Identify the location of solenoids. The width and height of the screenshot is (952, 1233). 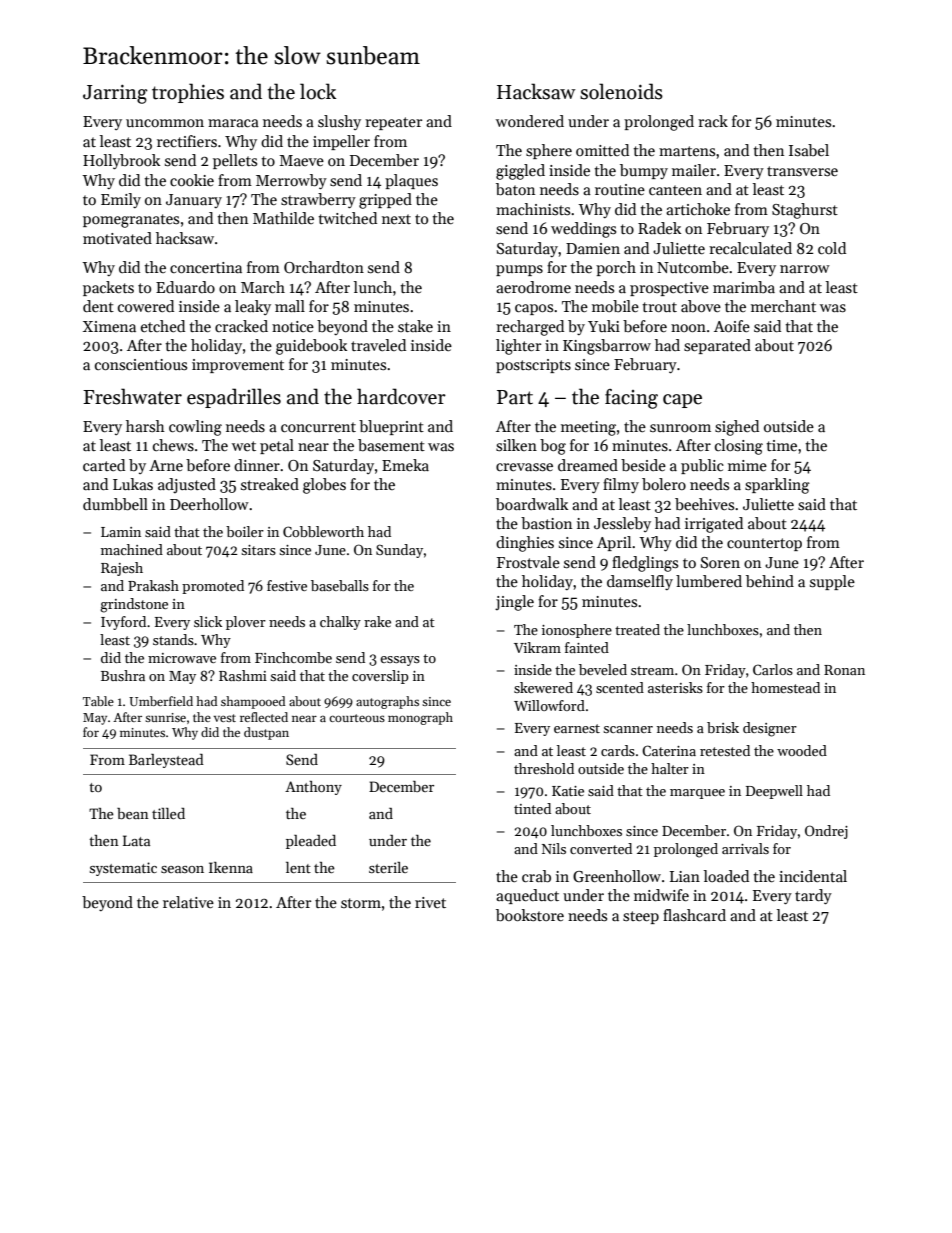
(621, 91).
